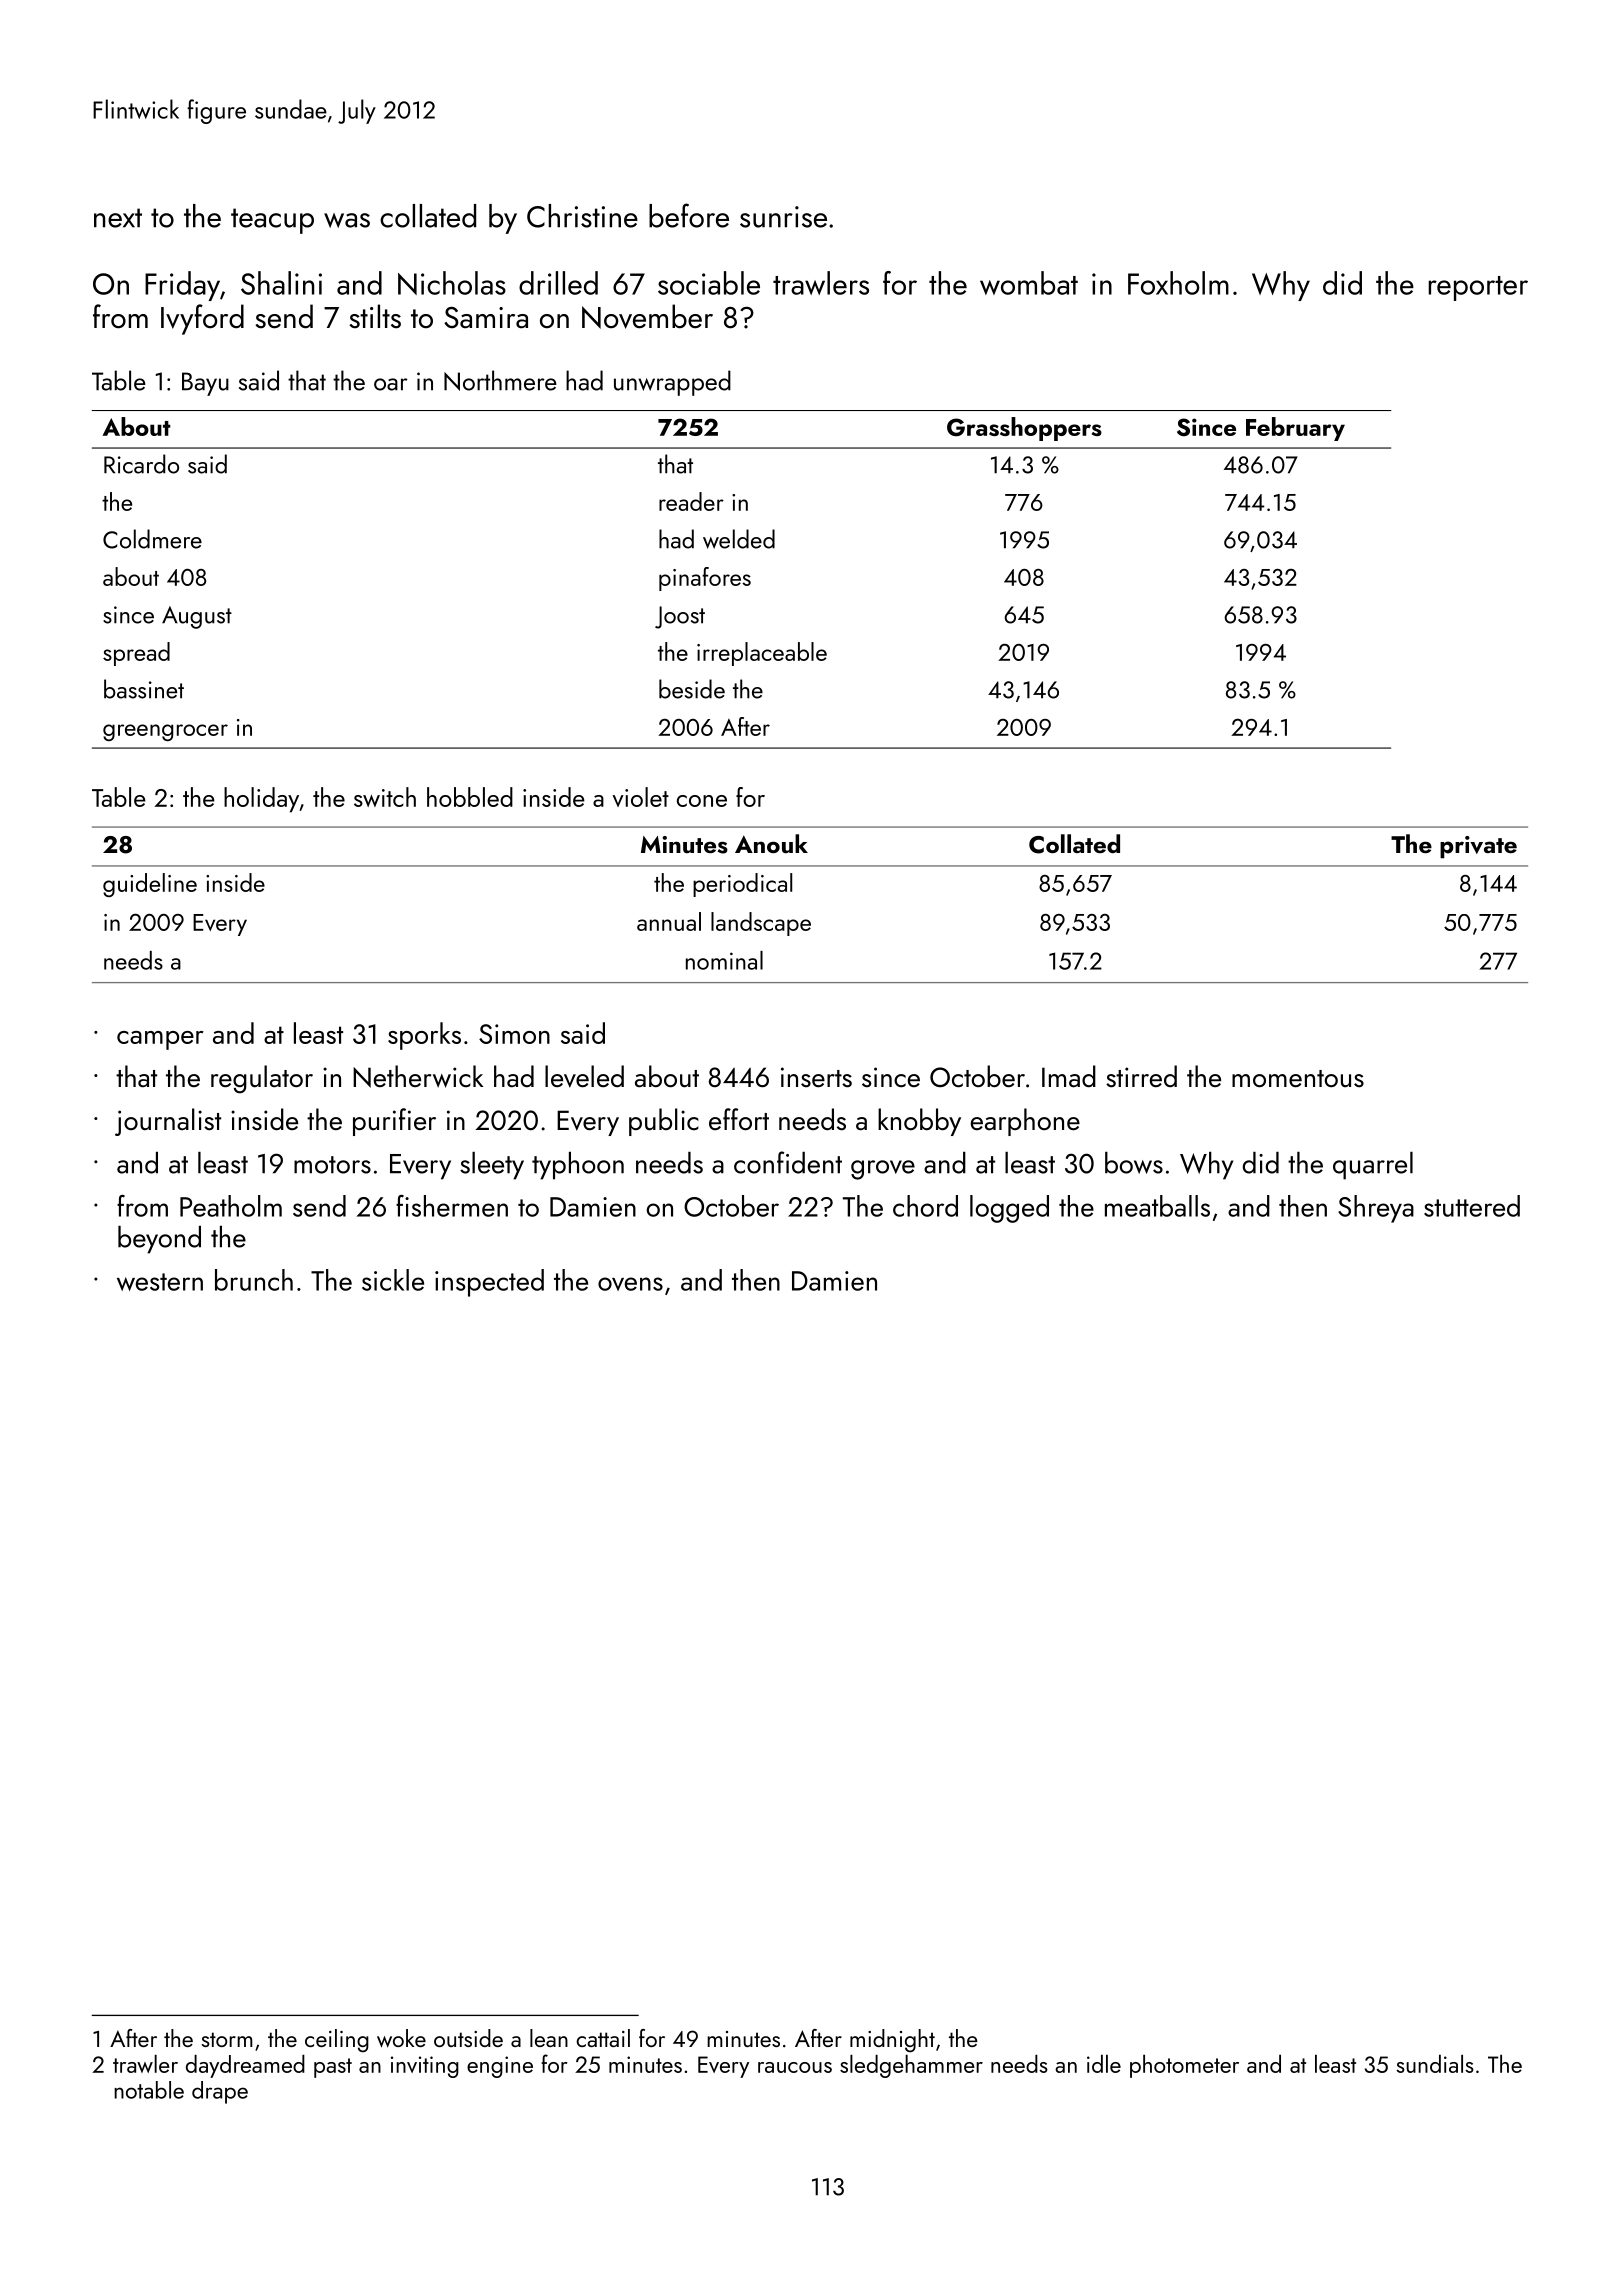 This screenshot has width=1620, height=2292. I want to click on greengrocer, so click(165, 732).
